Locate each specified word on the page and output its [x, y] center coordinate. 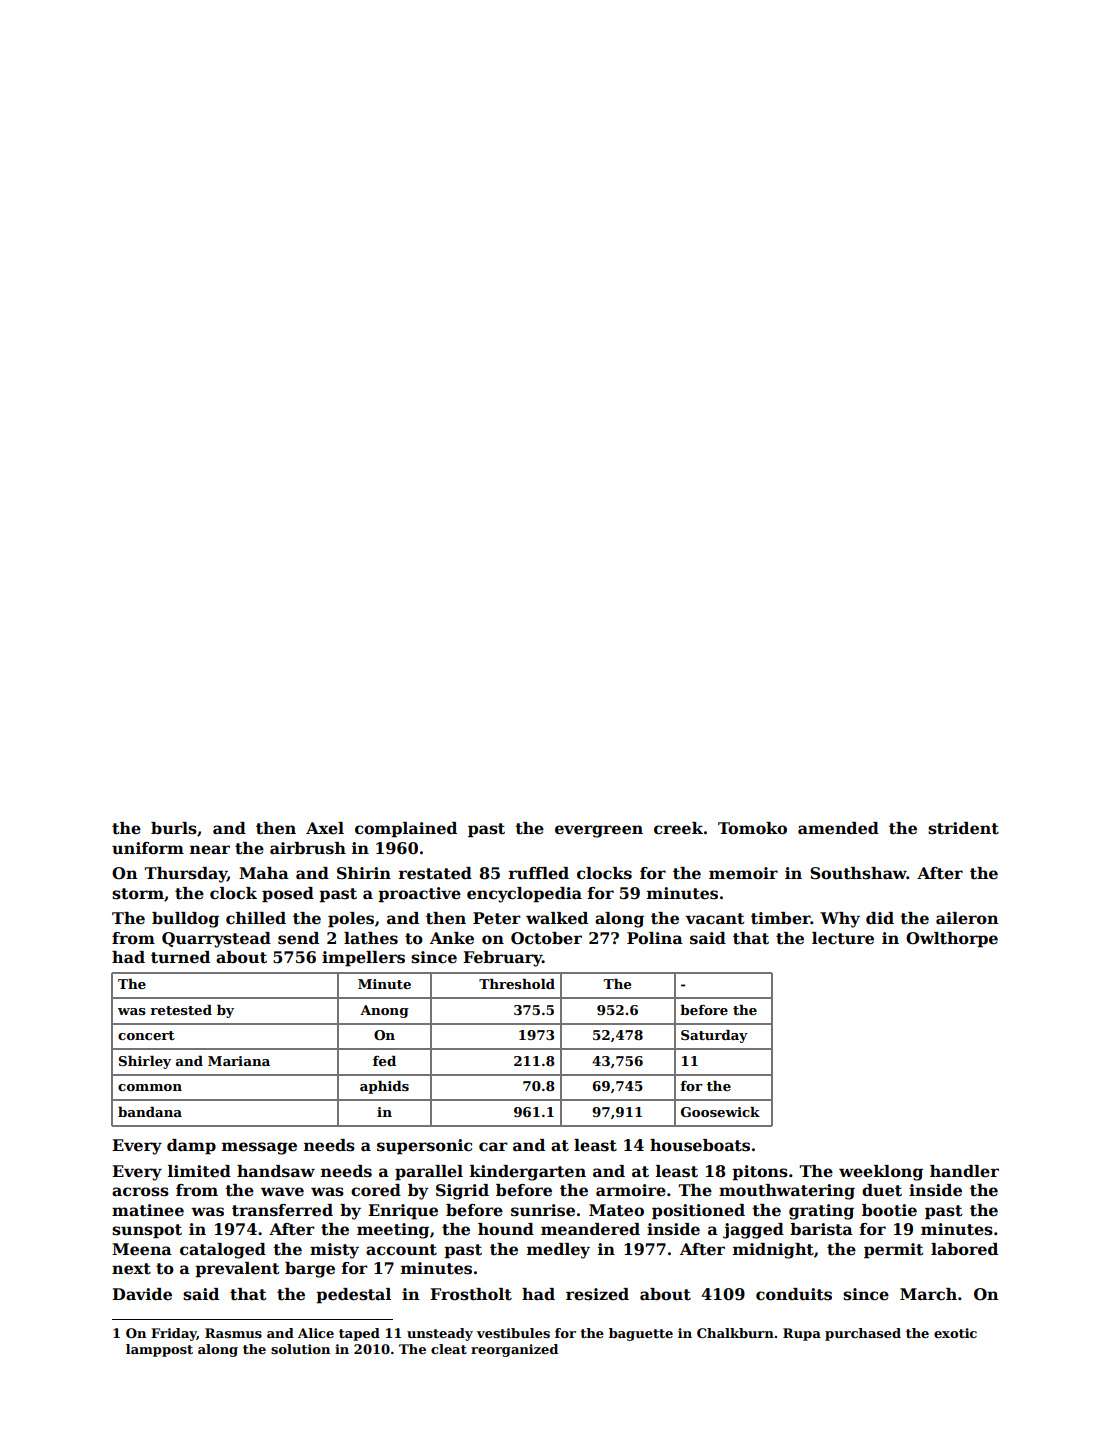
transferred [282, 1210]
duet [882, 1190]
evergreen [599, 831]
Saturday [714, 1036]
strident [963, 828]
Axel [325, 828]
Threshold [517, 984]
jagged [753, 1231]
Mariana [239, 1061]
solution [300, 1349]
